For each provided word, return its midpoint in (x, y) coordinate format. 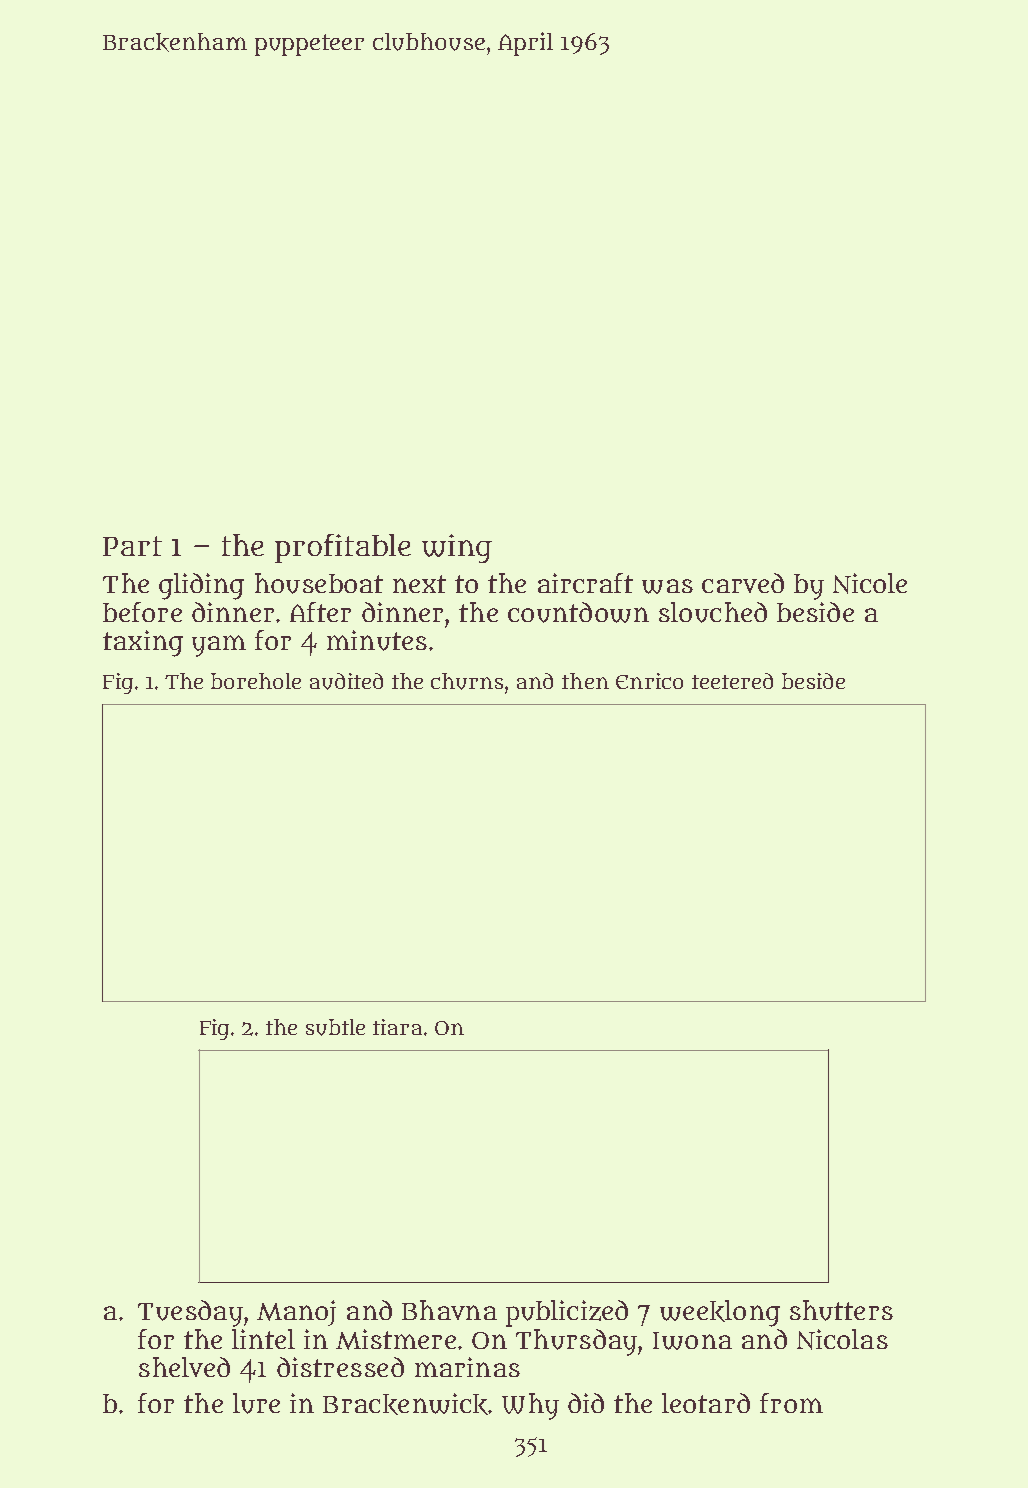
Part (132, 546)
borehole (256, 681)
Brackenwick (406, 1404)
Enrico (649, 681)
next (419, 584)
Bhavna (449, 1310)
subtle (335, 1027)
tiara (397, 1027)
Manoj (296, 1313)
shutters (841, 1310)
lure (256, 1403)
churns (467, 681)
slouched (713, 612)
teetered (732, 681)
